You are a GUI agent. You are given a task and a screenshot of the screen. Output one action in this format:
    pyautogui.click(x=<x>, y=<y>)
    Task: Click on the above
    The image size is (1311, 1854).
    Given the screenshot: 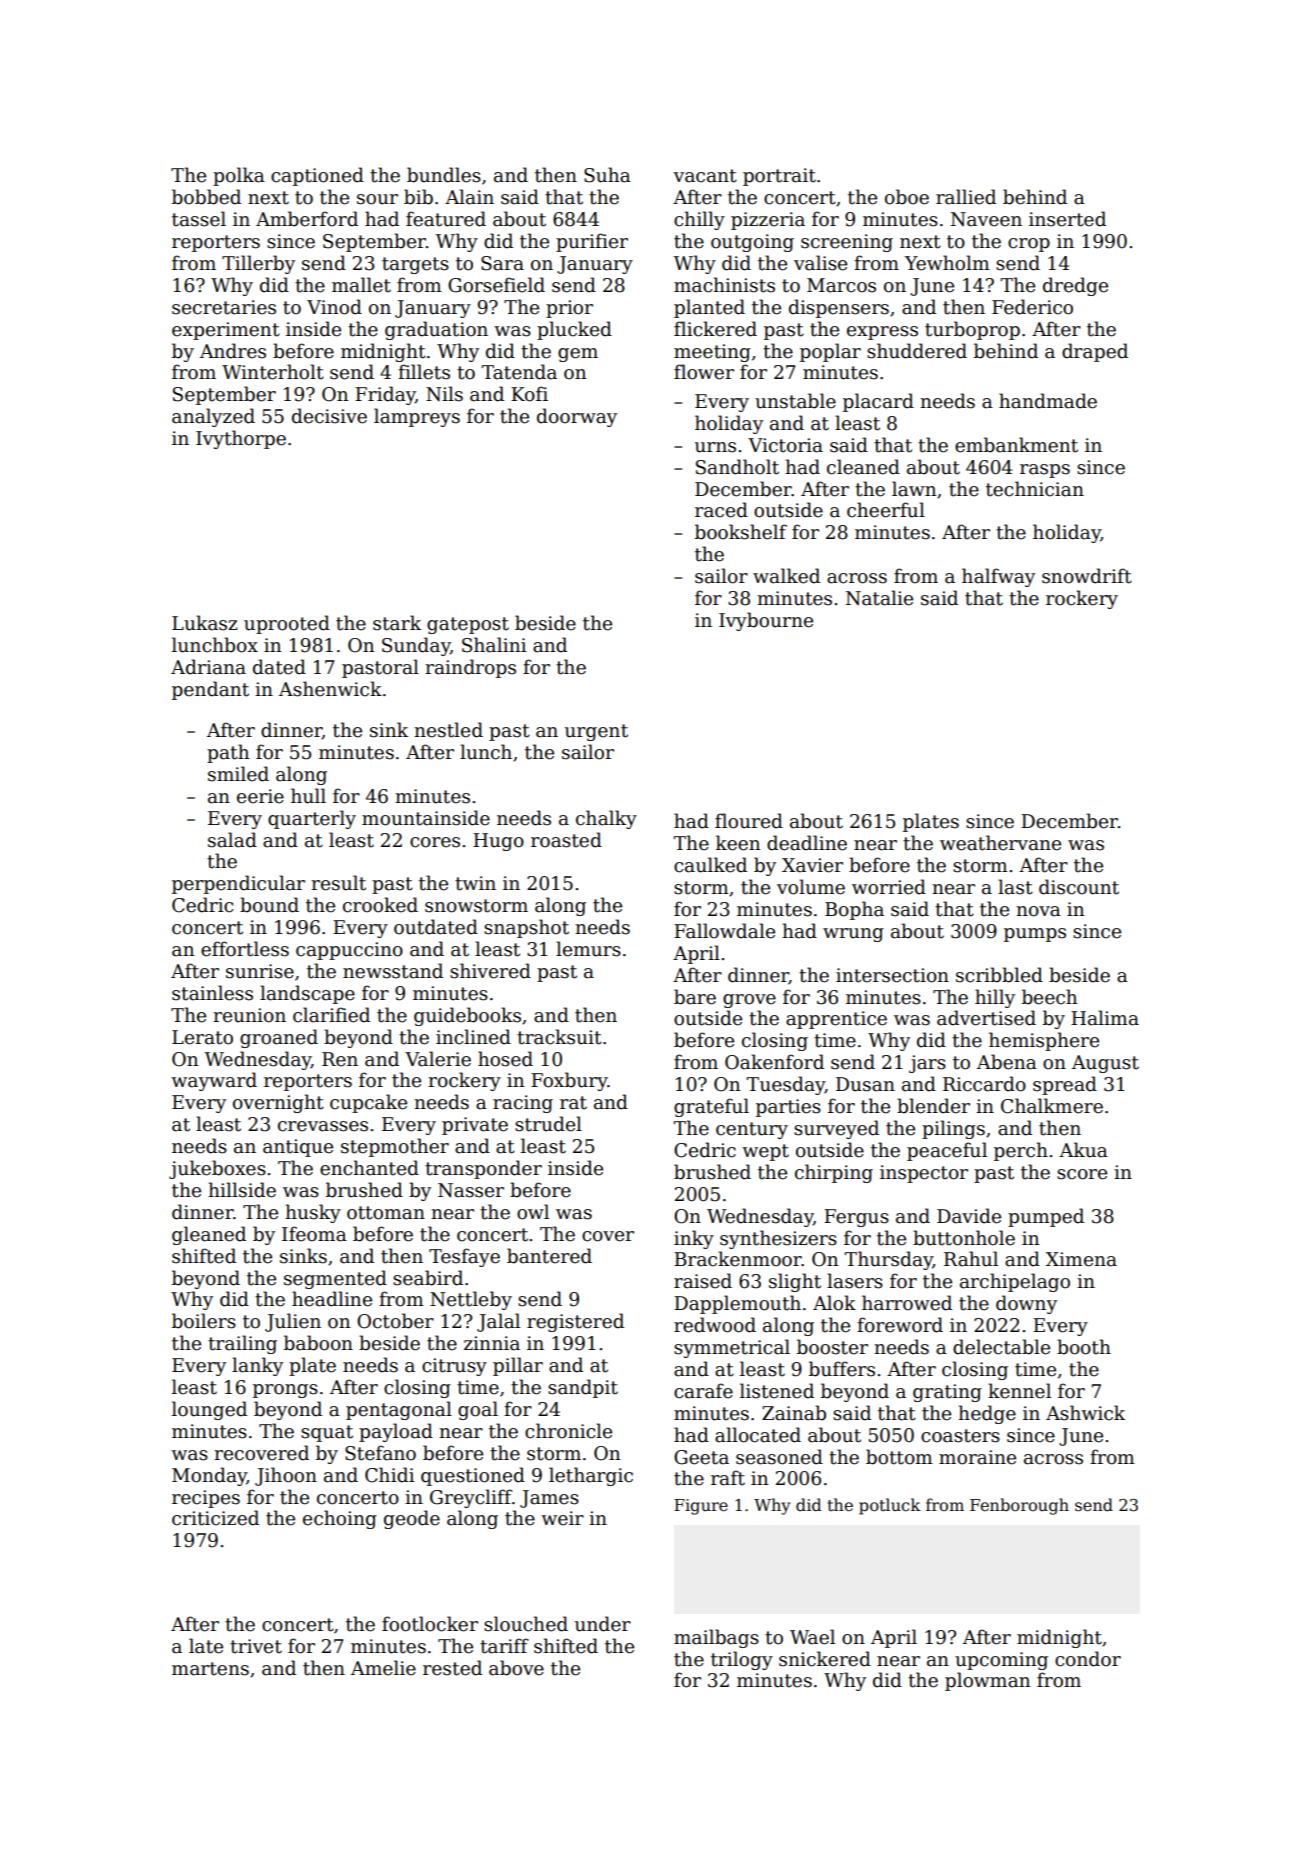 What is the action you would take?
    pyautogui.click(x=516, y=1668)
